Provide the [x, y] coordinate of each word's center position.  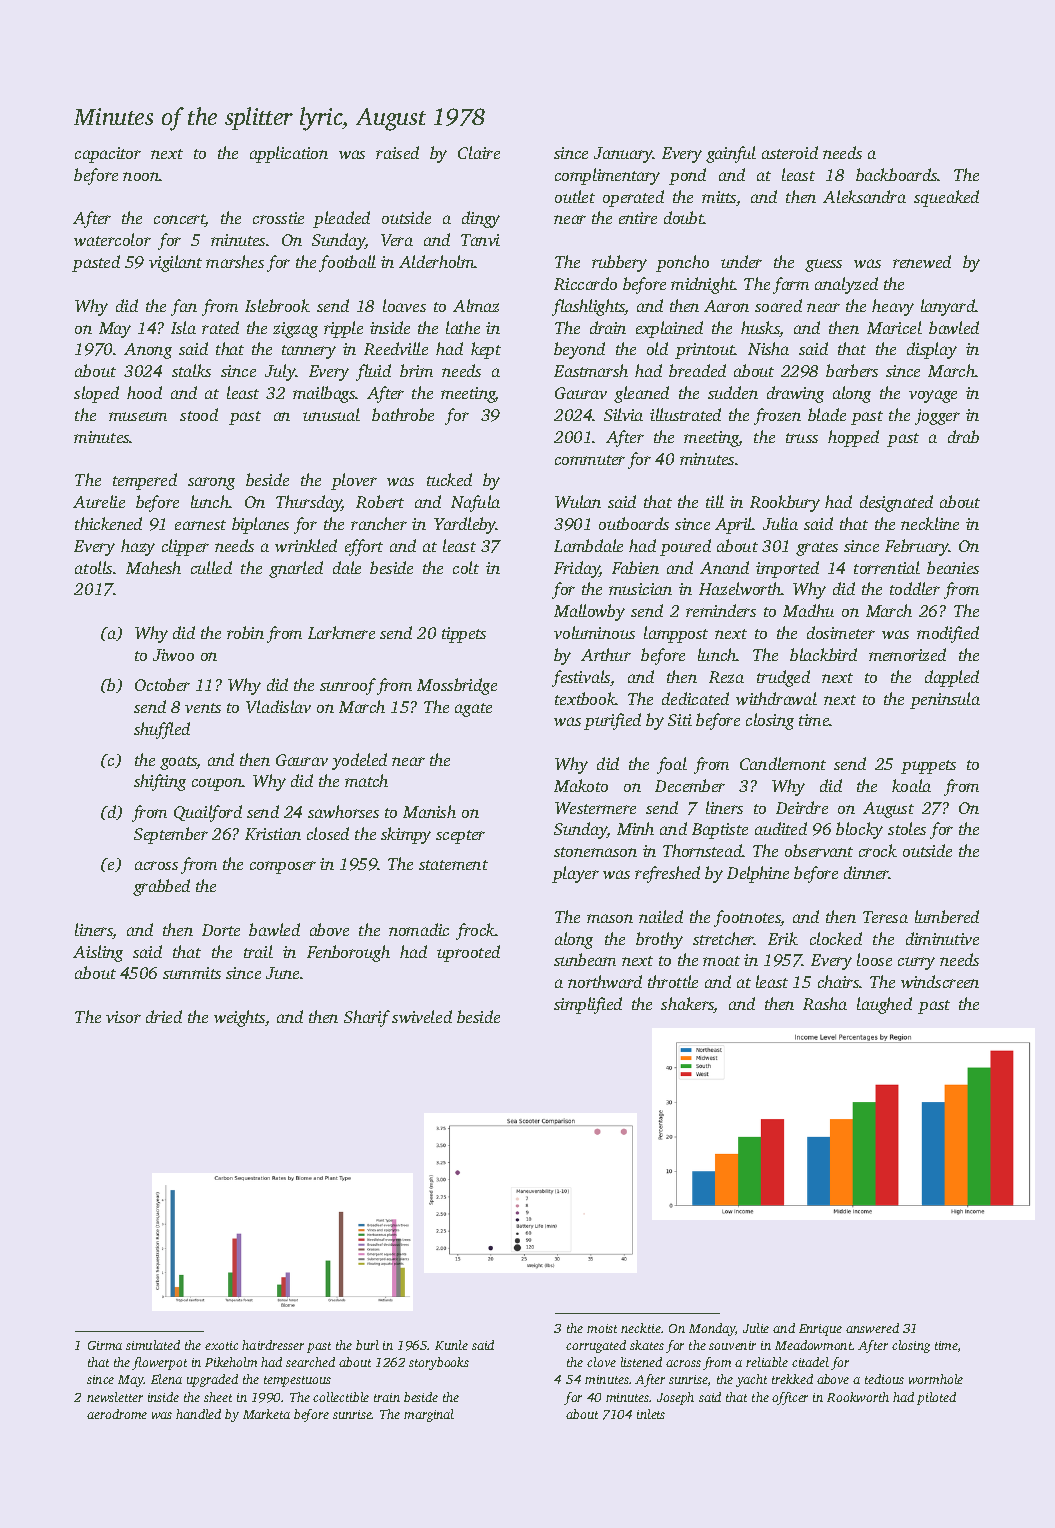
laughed [884, 1005]
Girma [105, 1345]
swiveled [422, 1016]
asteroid [790, 152]
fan [184, 307]
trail [258, 951]
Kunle [451, 1345]
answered [872, 1328]
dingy [481, 219]
